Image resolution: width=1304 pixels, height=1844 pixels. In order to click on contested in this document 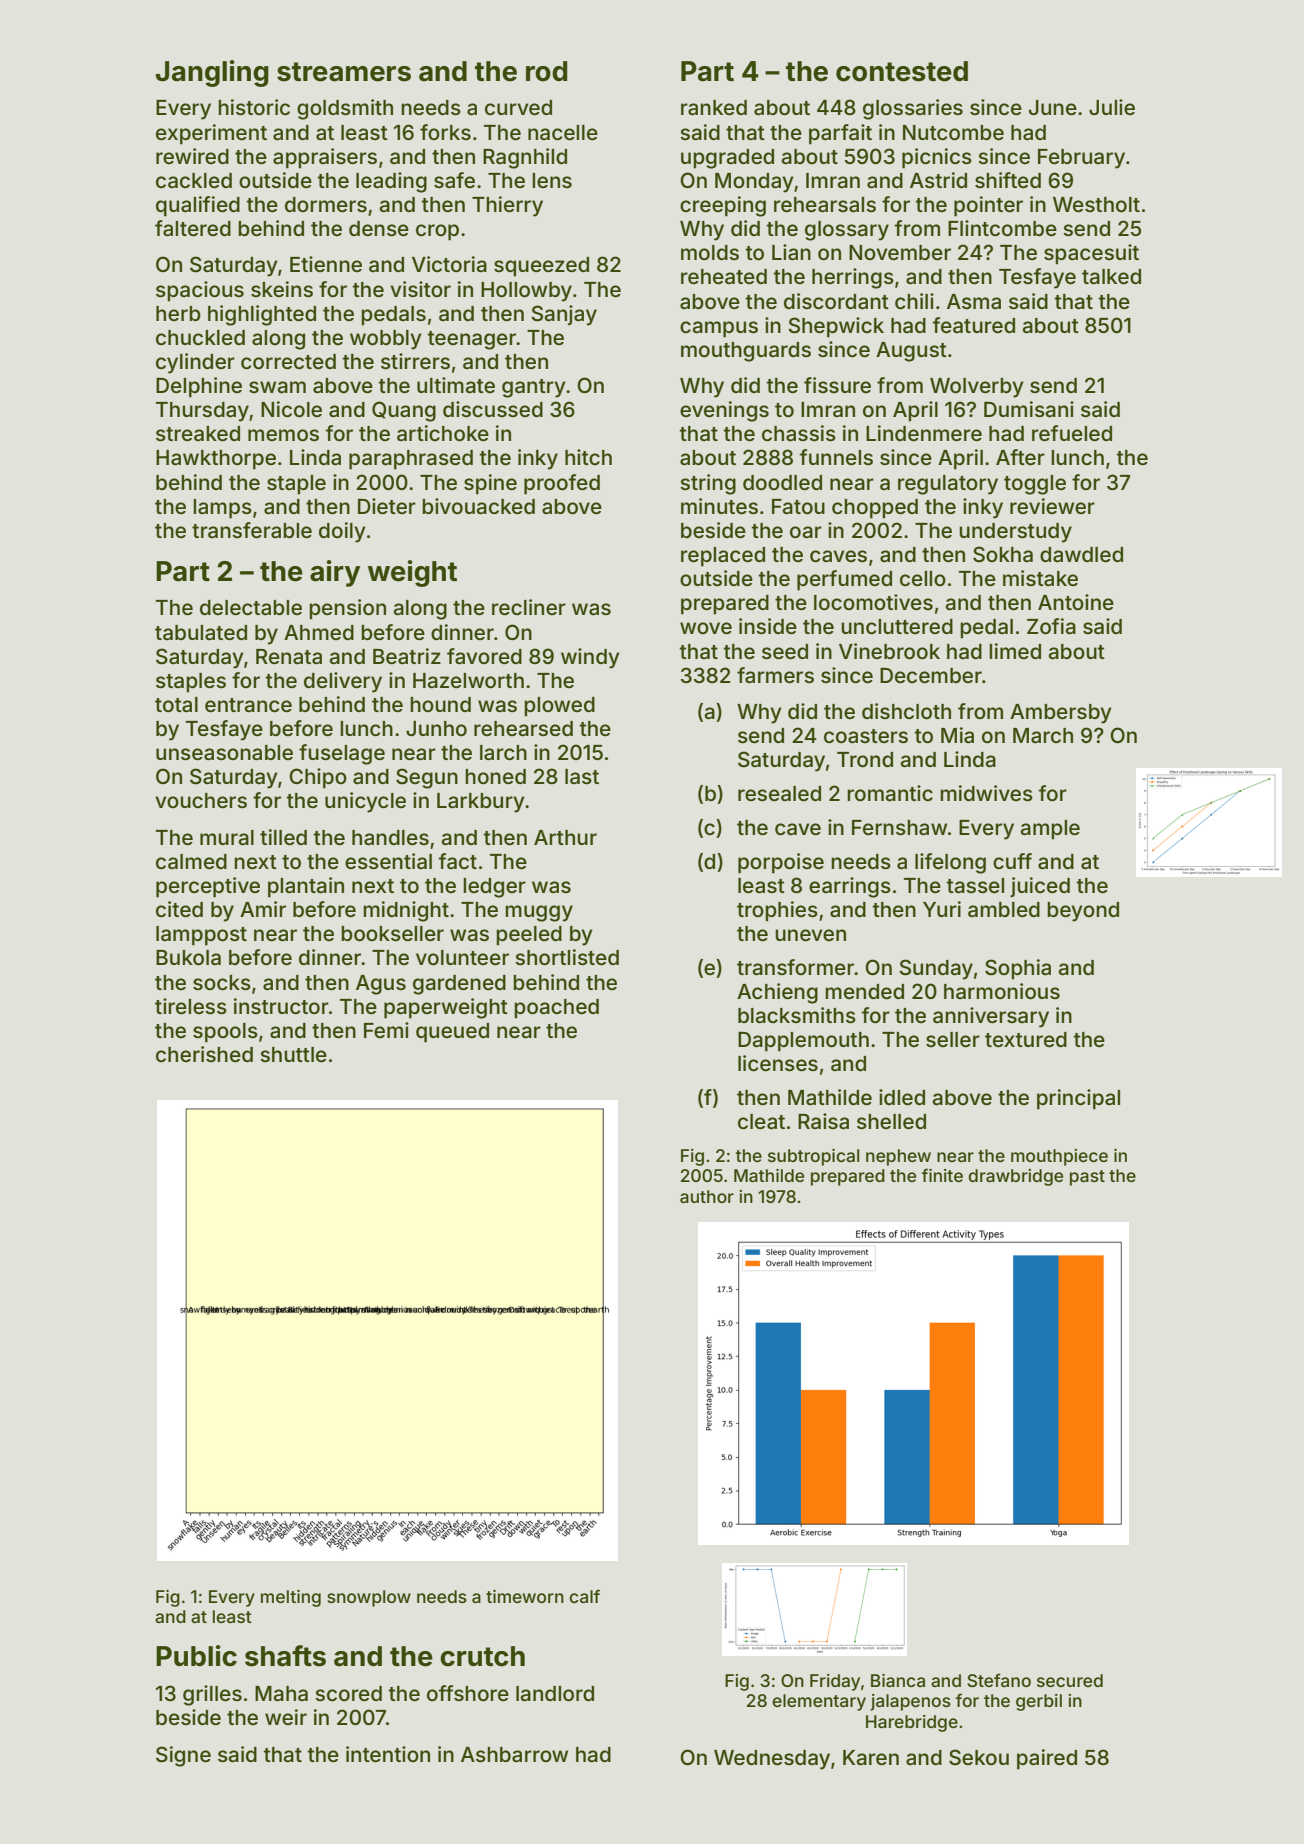, I will do `click(902, 71)`.
